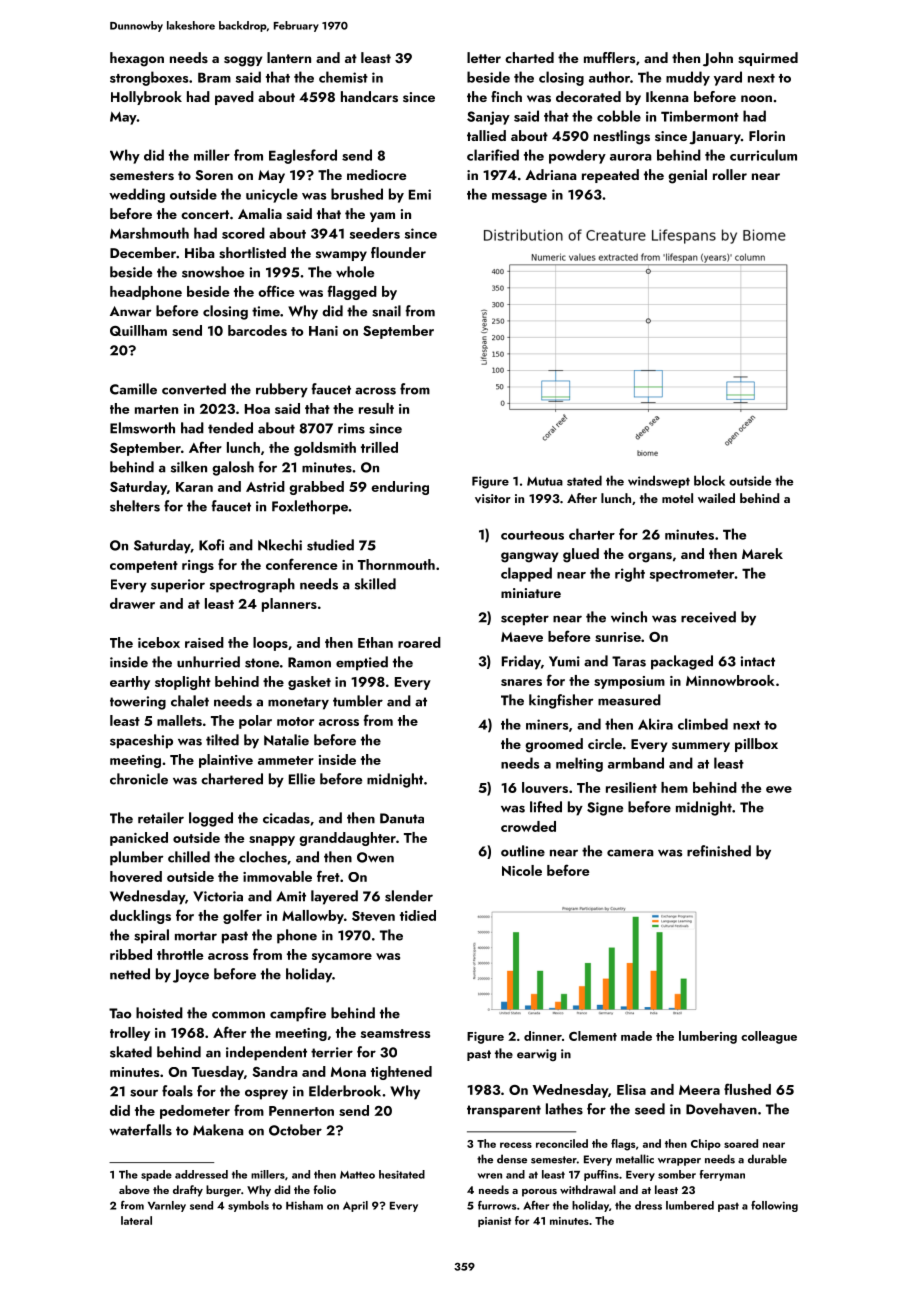 This screenshot has width=908, height=1316. Describe the element at coordinates (730, 174) in the screenshot. I see `roller` at that location.
